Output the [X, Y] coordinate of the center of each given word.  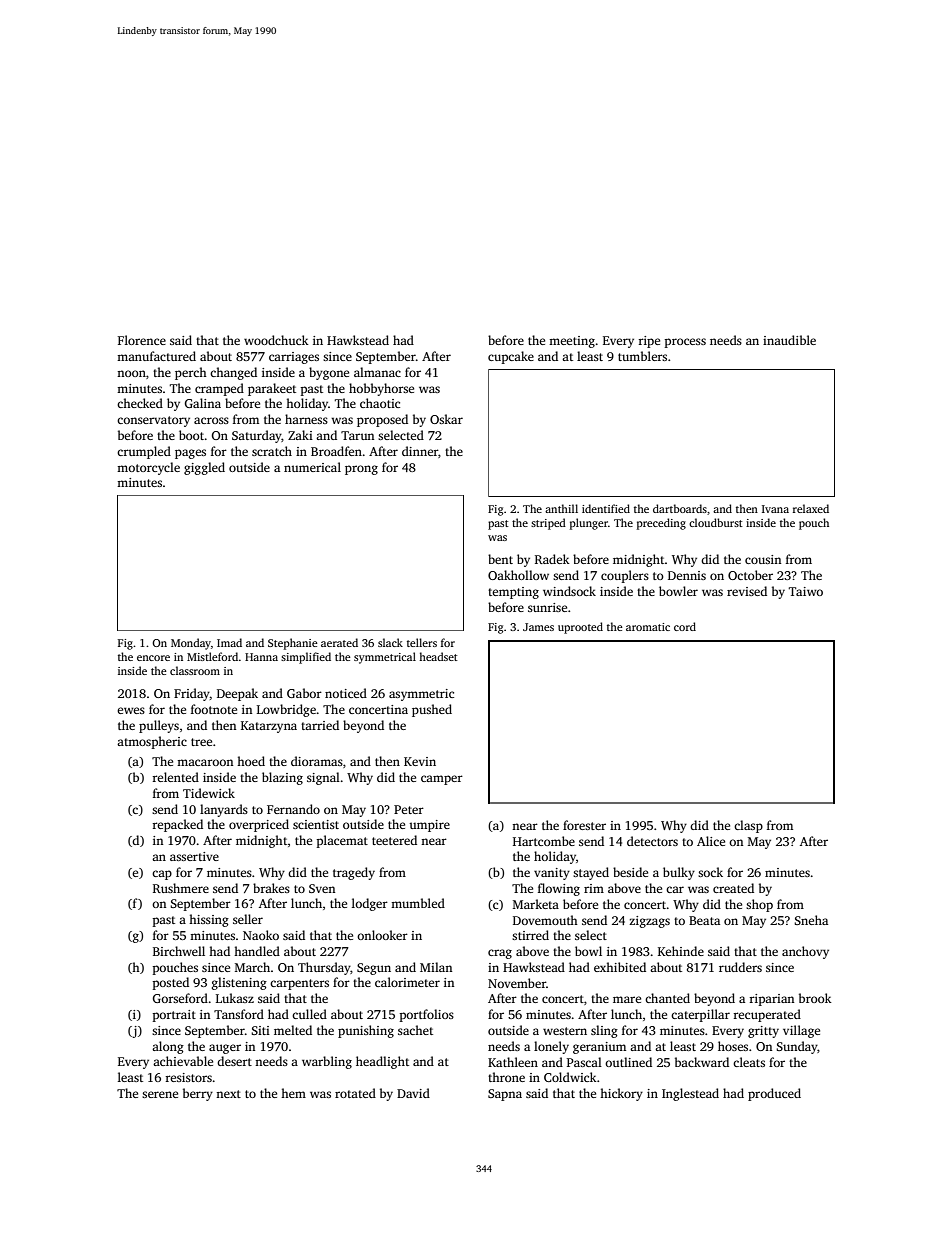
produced [774, 1094]
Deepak [237, 694]
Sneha [811, 920]
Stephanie [293, 644]
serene [160, 1094]
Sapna [505, 1095]
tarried [320, 725]
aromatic [648, 627]
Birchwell [179, 951]
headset [438, 656]
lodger [370, 904]
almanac [377, 372]
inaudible [789, 340]
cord [685, 626]
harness [306, 419]
